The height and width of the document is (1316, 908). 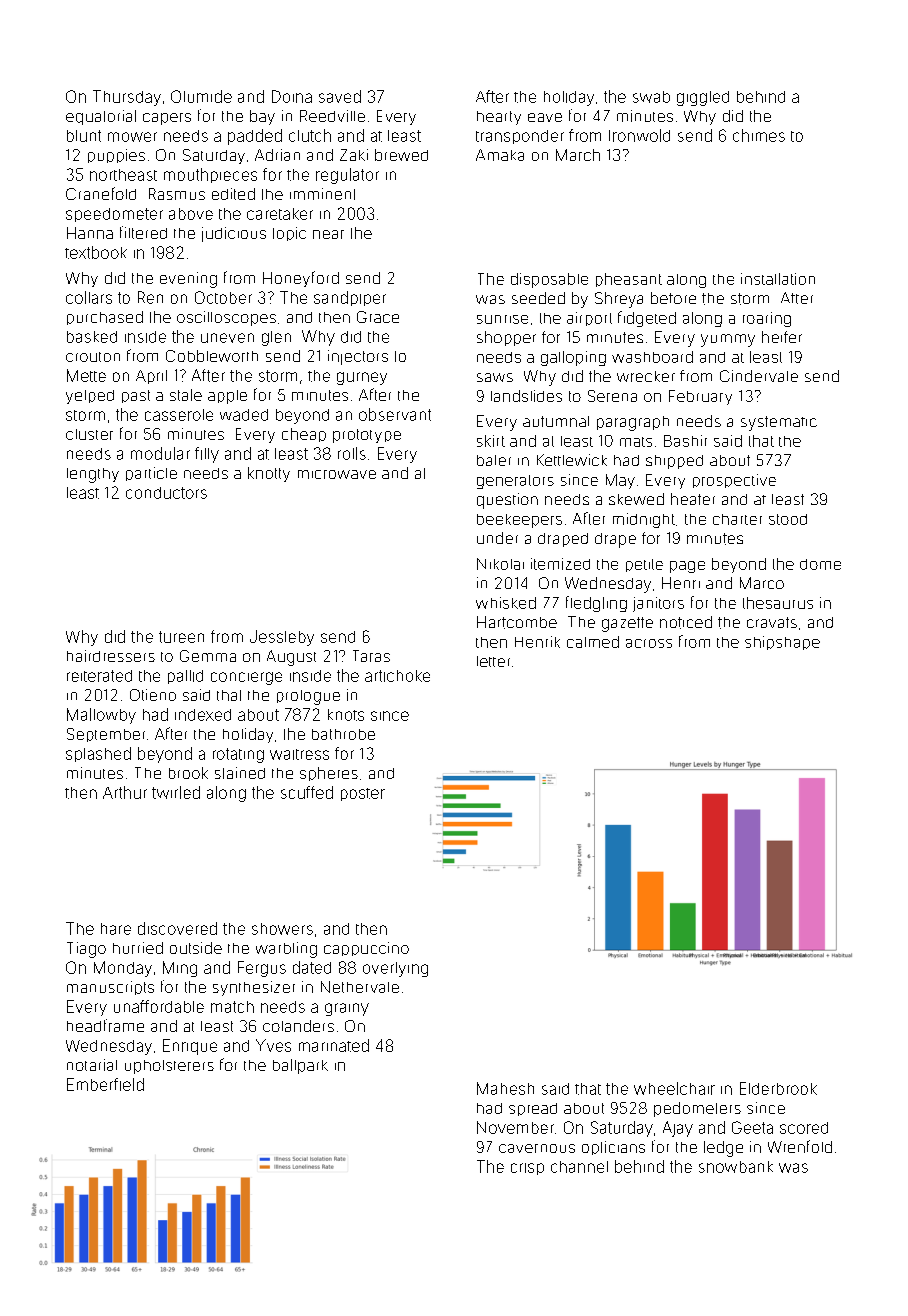 I want to click on janitors, so click(x=658, y=604).
